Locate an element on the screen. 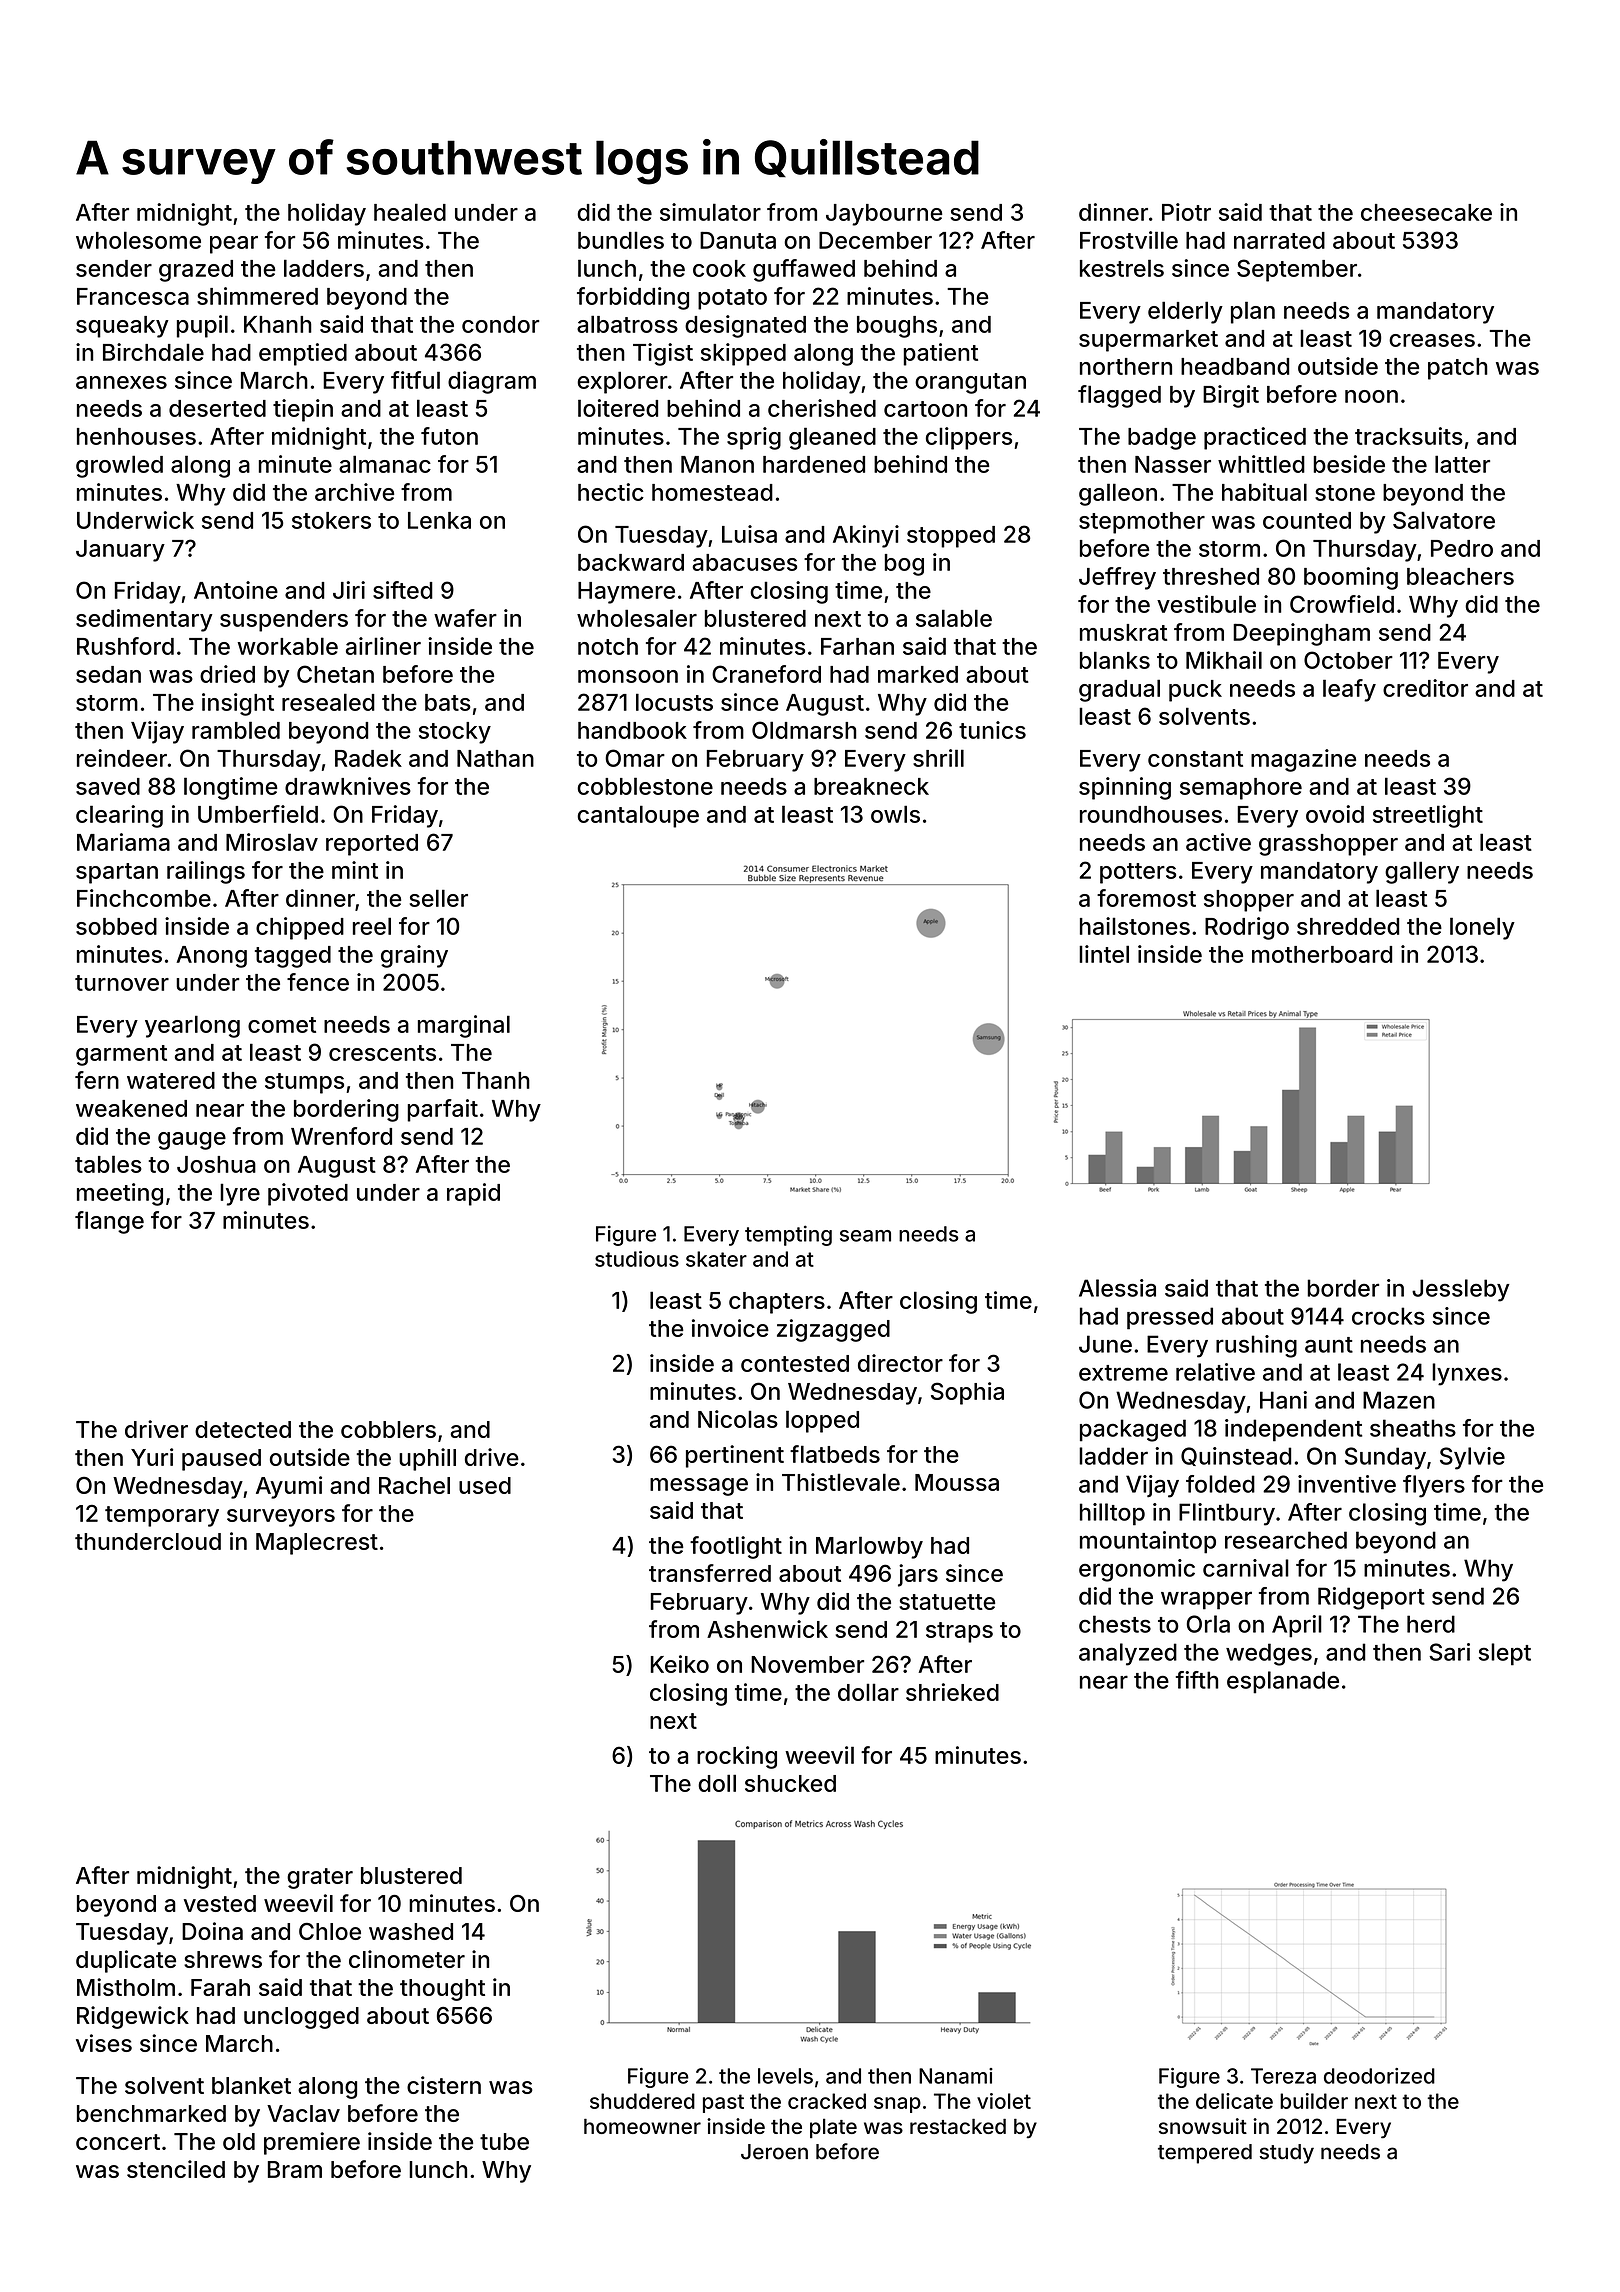 This screenshot has height=2292, width=1620. latter is located at coordinates (1462, 464).
